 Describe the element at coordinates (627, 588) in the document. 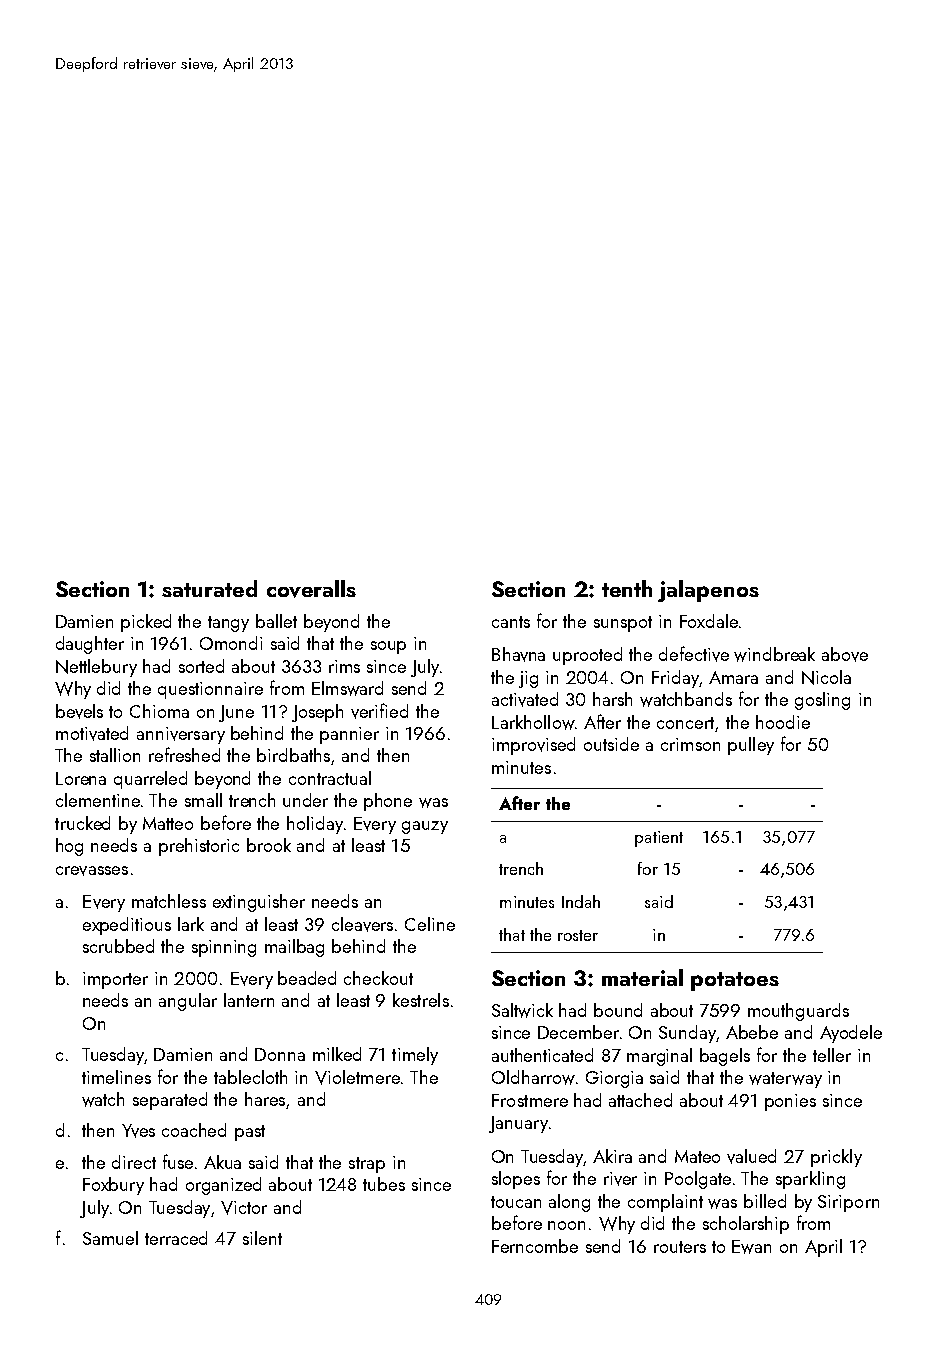

I see `tenth` at that location.
